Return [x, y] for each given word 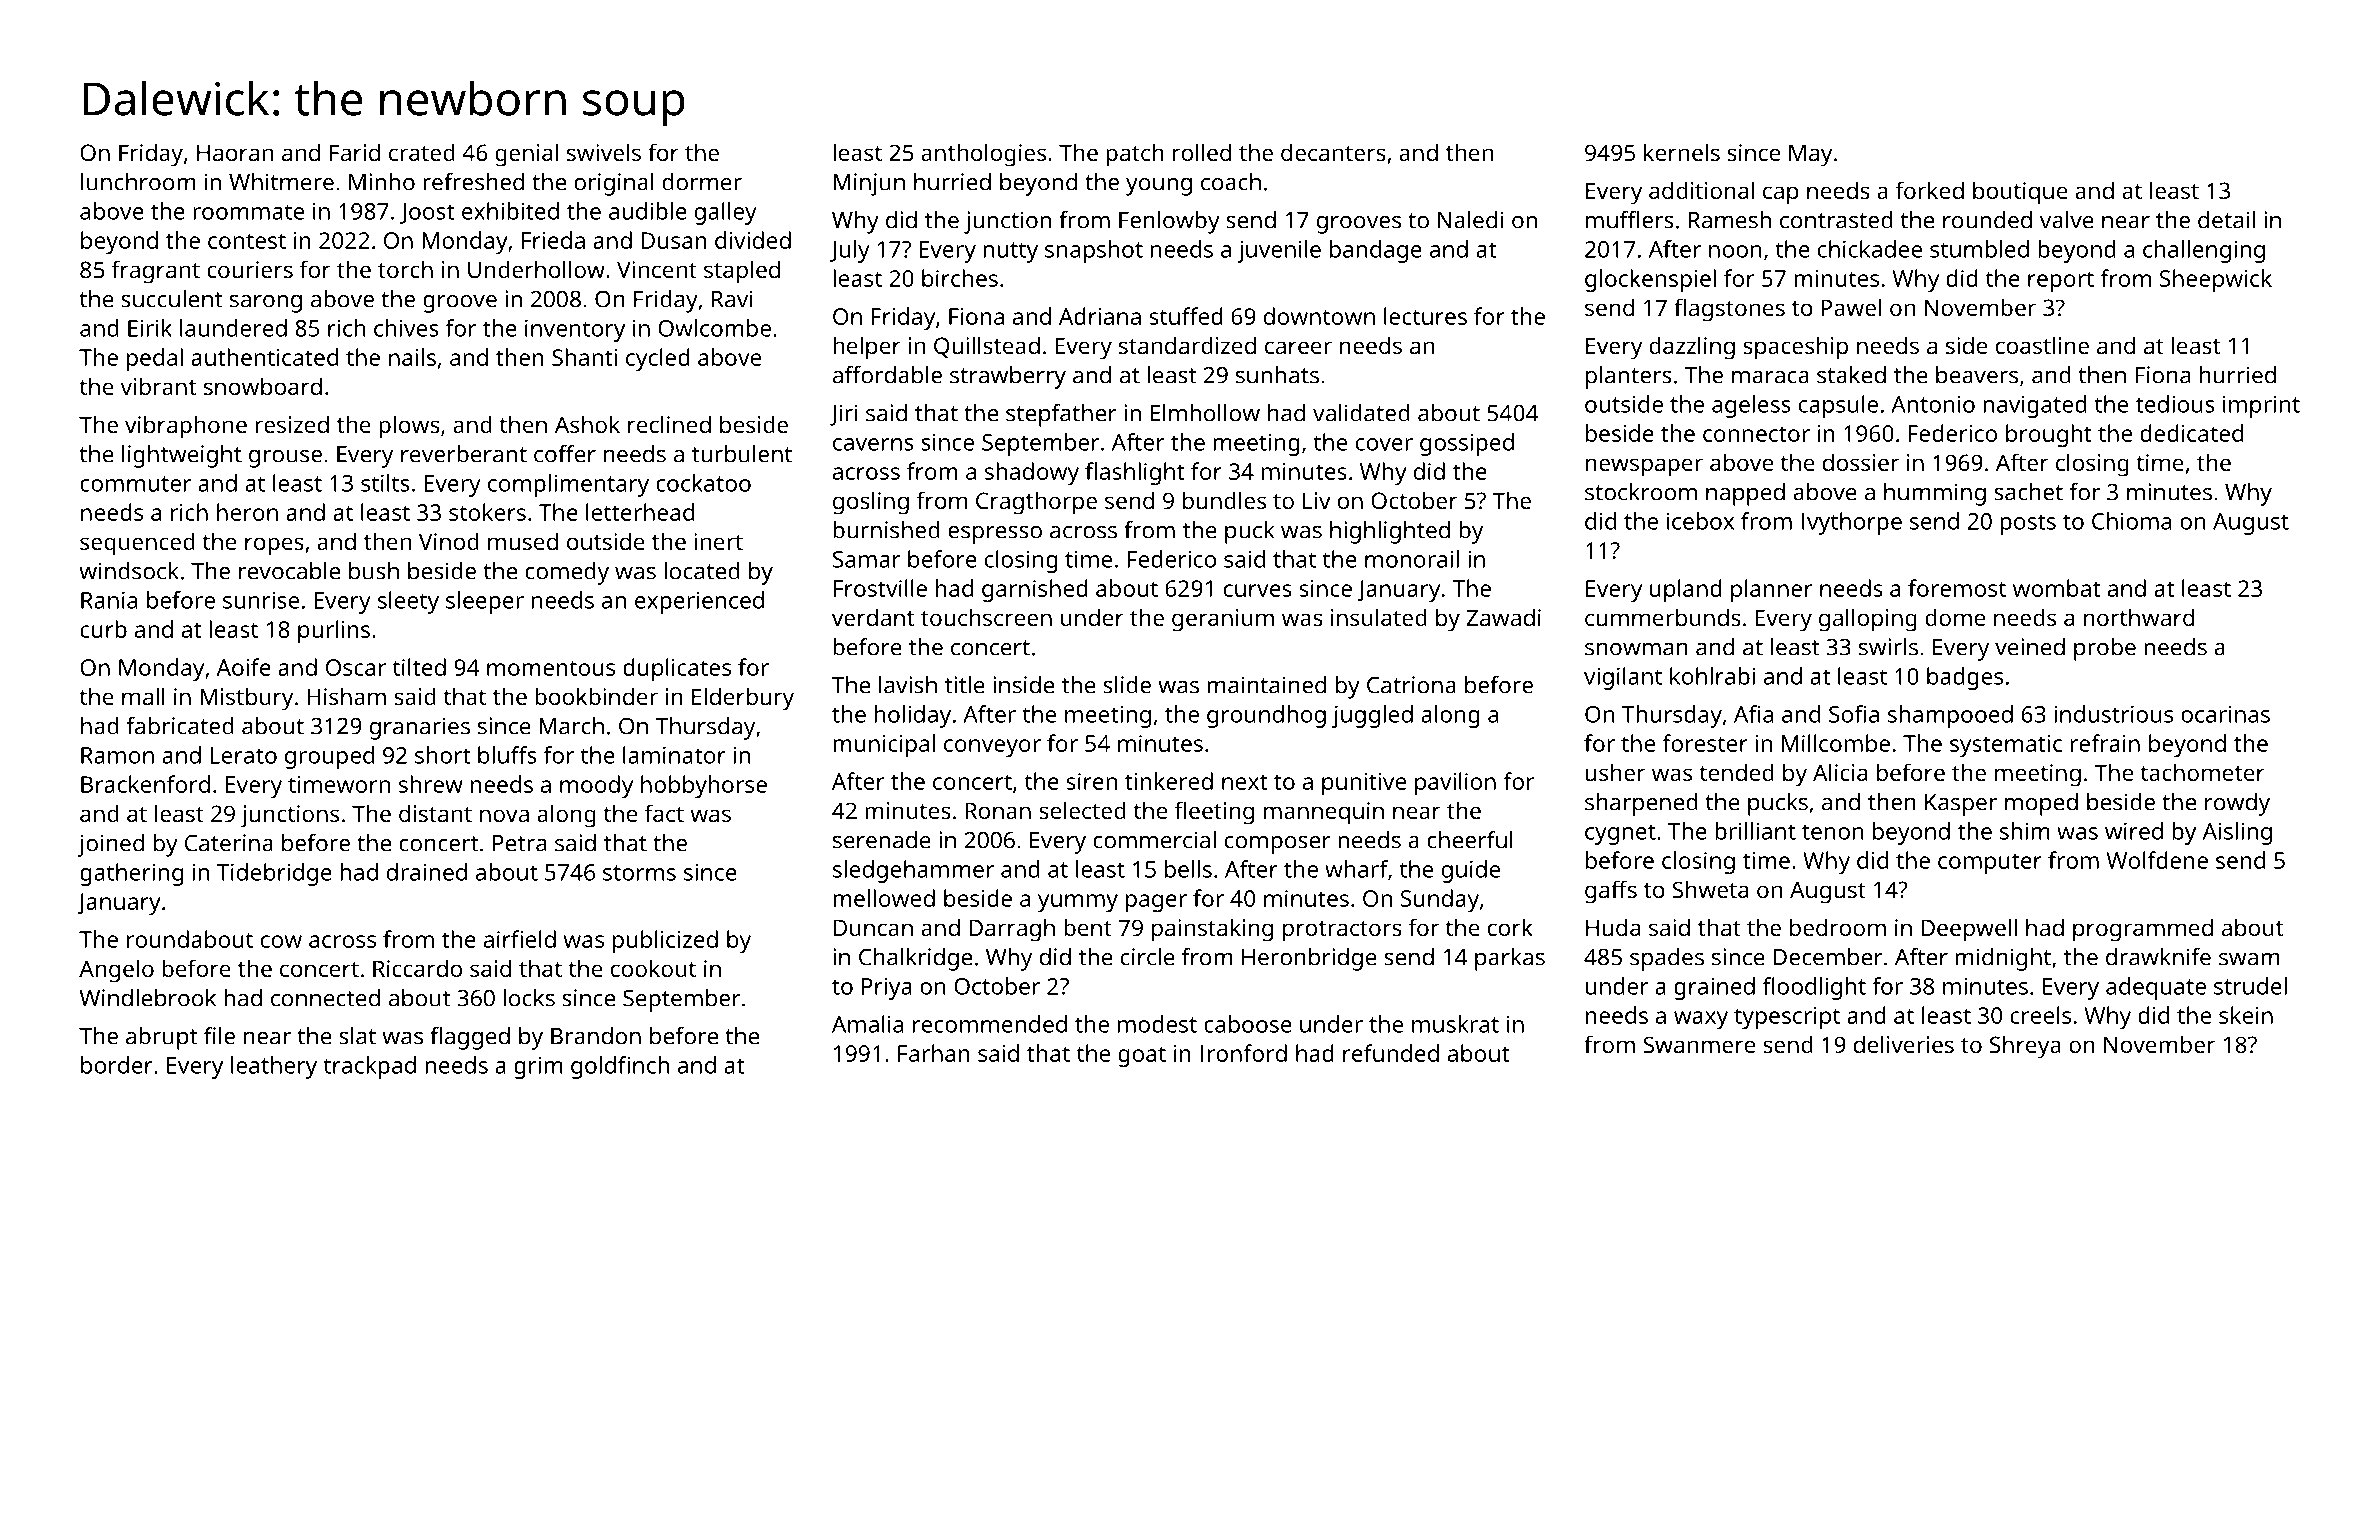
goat [1142, 1056]
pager [1156, 903]
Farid [355, 152]
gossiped [1467, 444]
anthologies [983, 155]
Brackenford [145, 784]
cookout [653, 968]
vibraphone [186, 427]
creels [2040, 1015]
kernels [1682, 152]
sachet [2028, 492]
